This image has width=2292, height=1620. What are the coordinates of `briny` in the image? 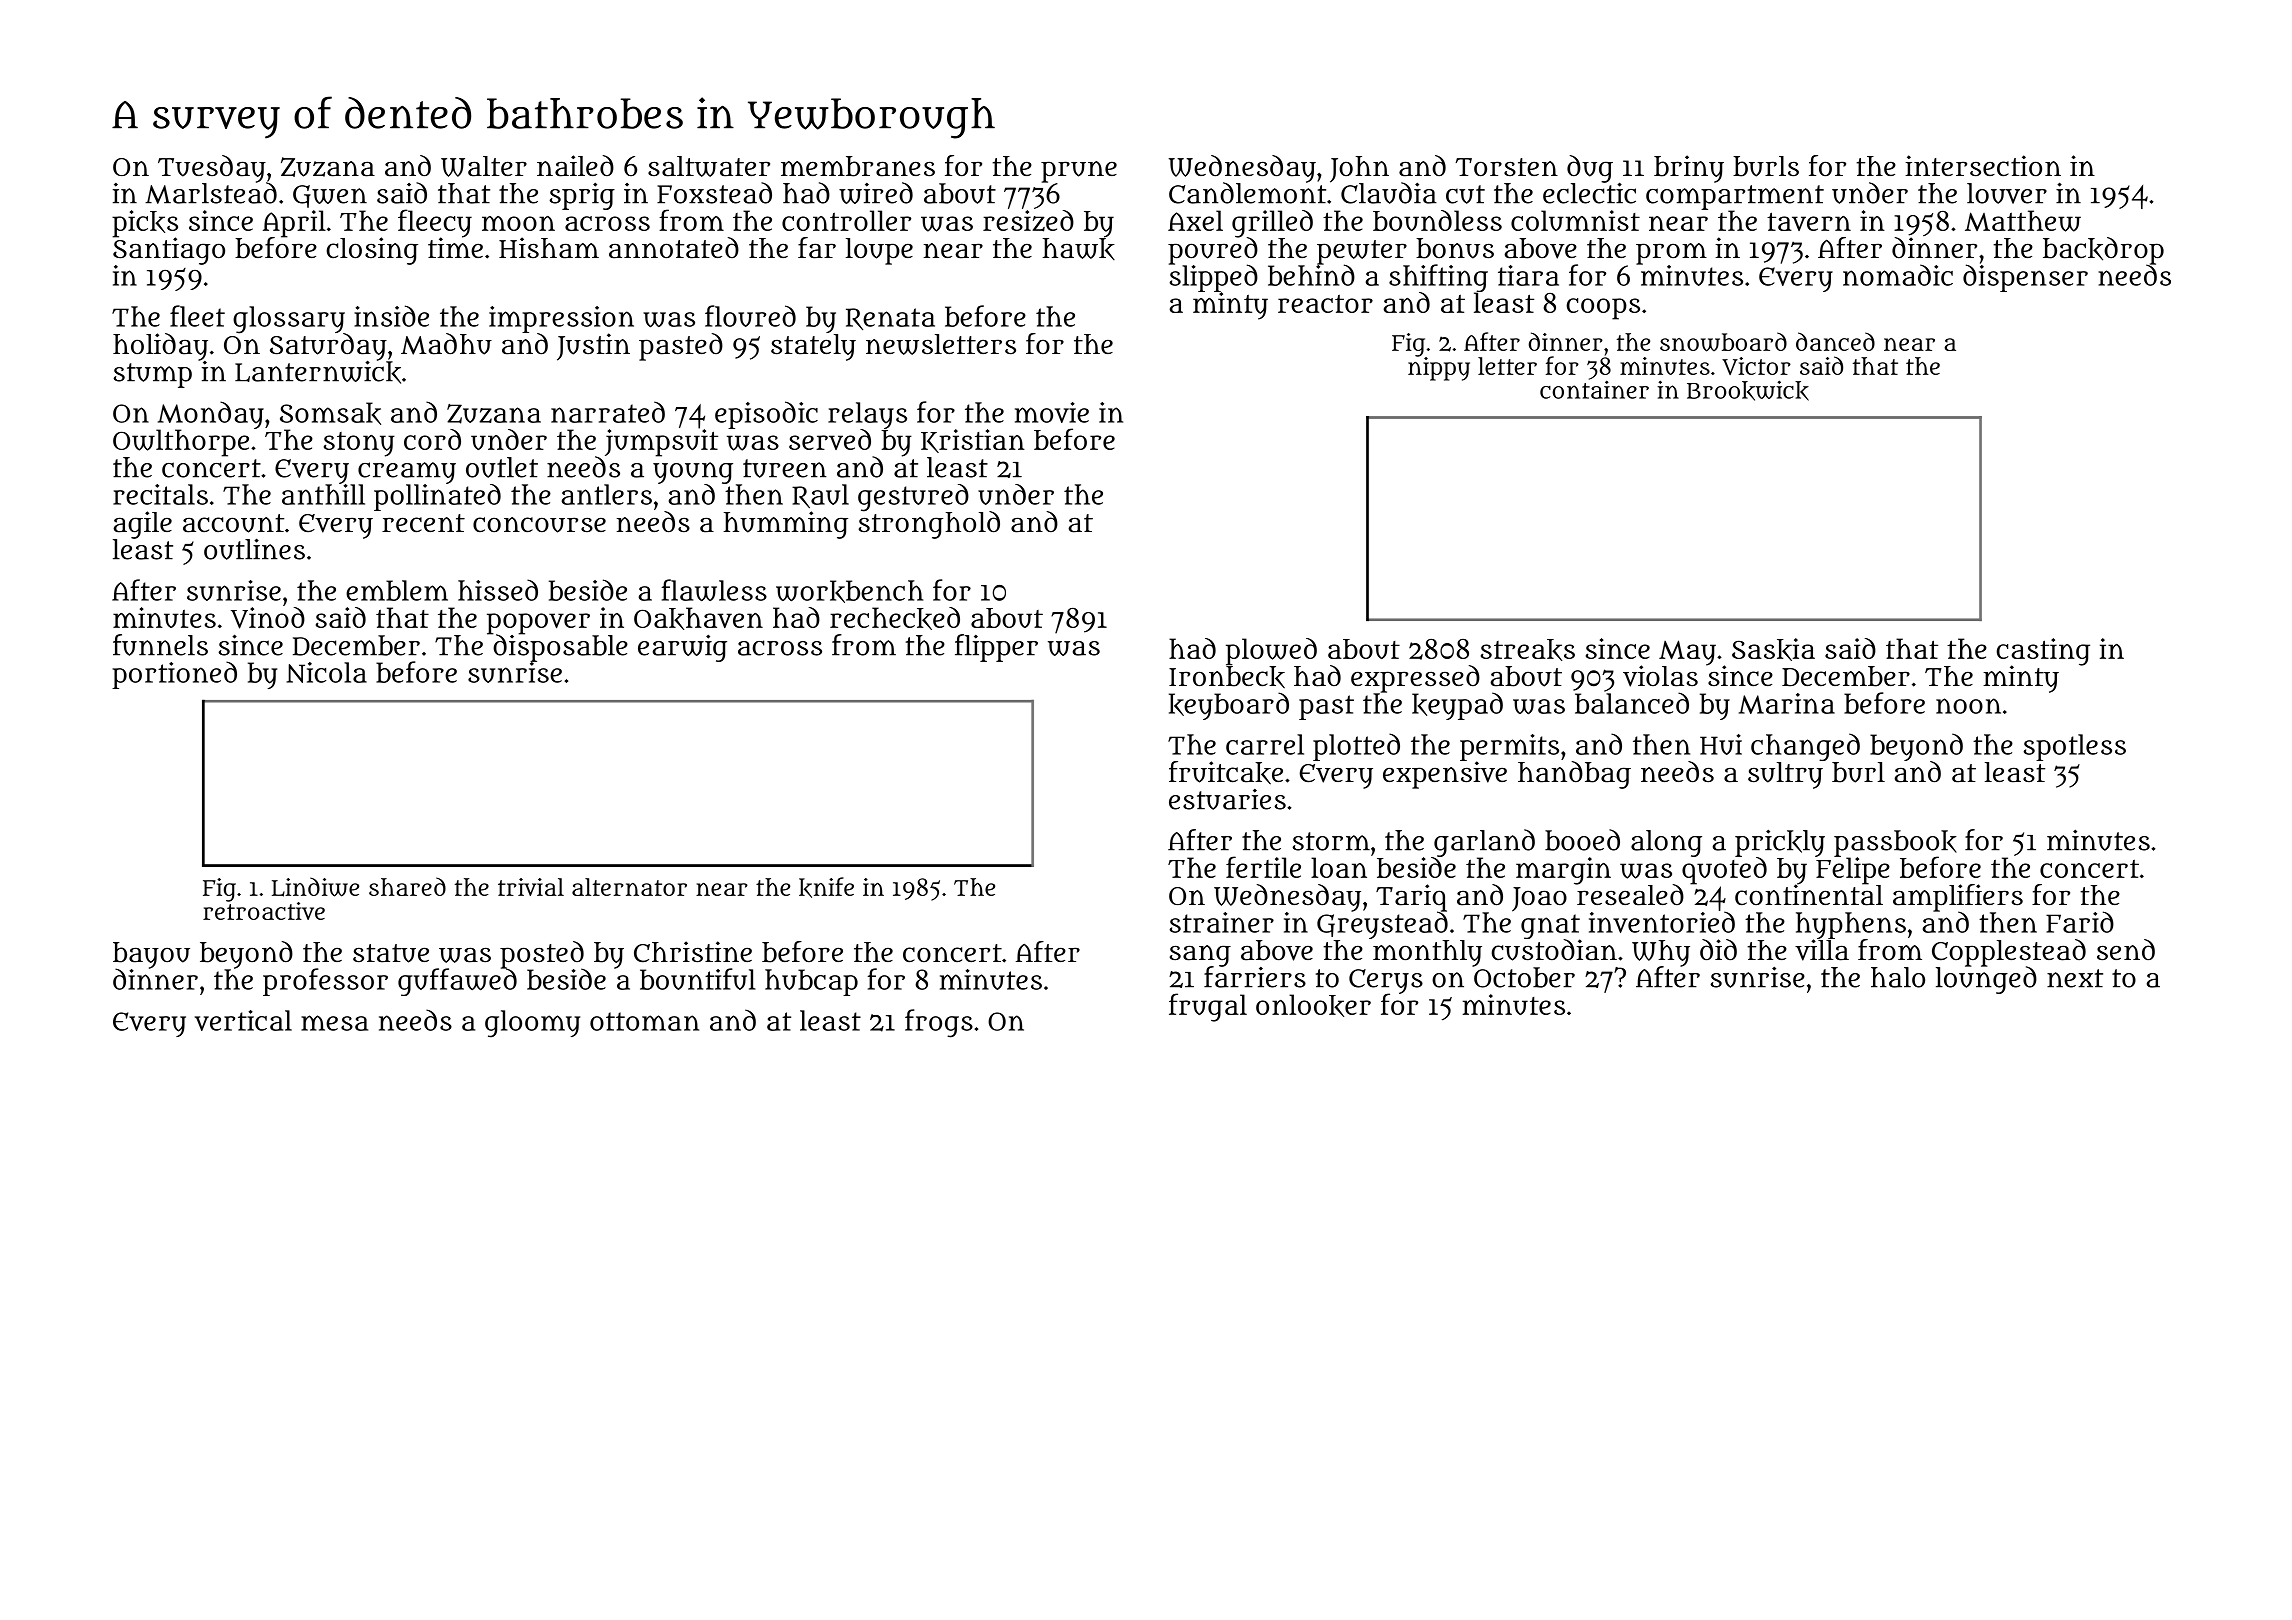 It's located at (1689, 169).
